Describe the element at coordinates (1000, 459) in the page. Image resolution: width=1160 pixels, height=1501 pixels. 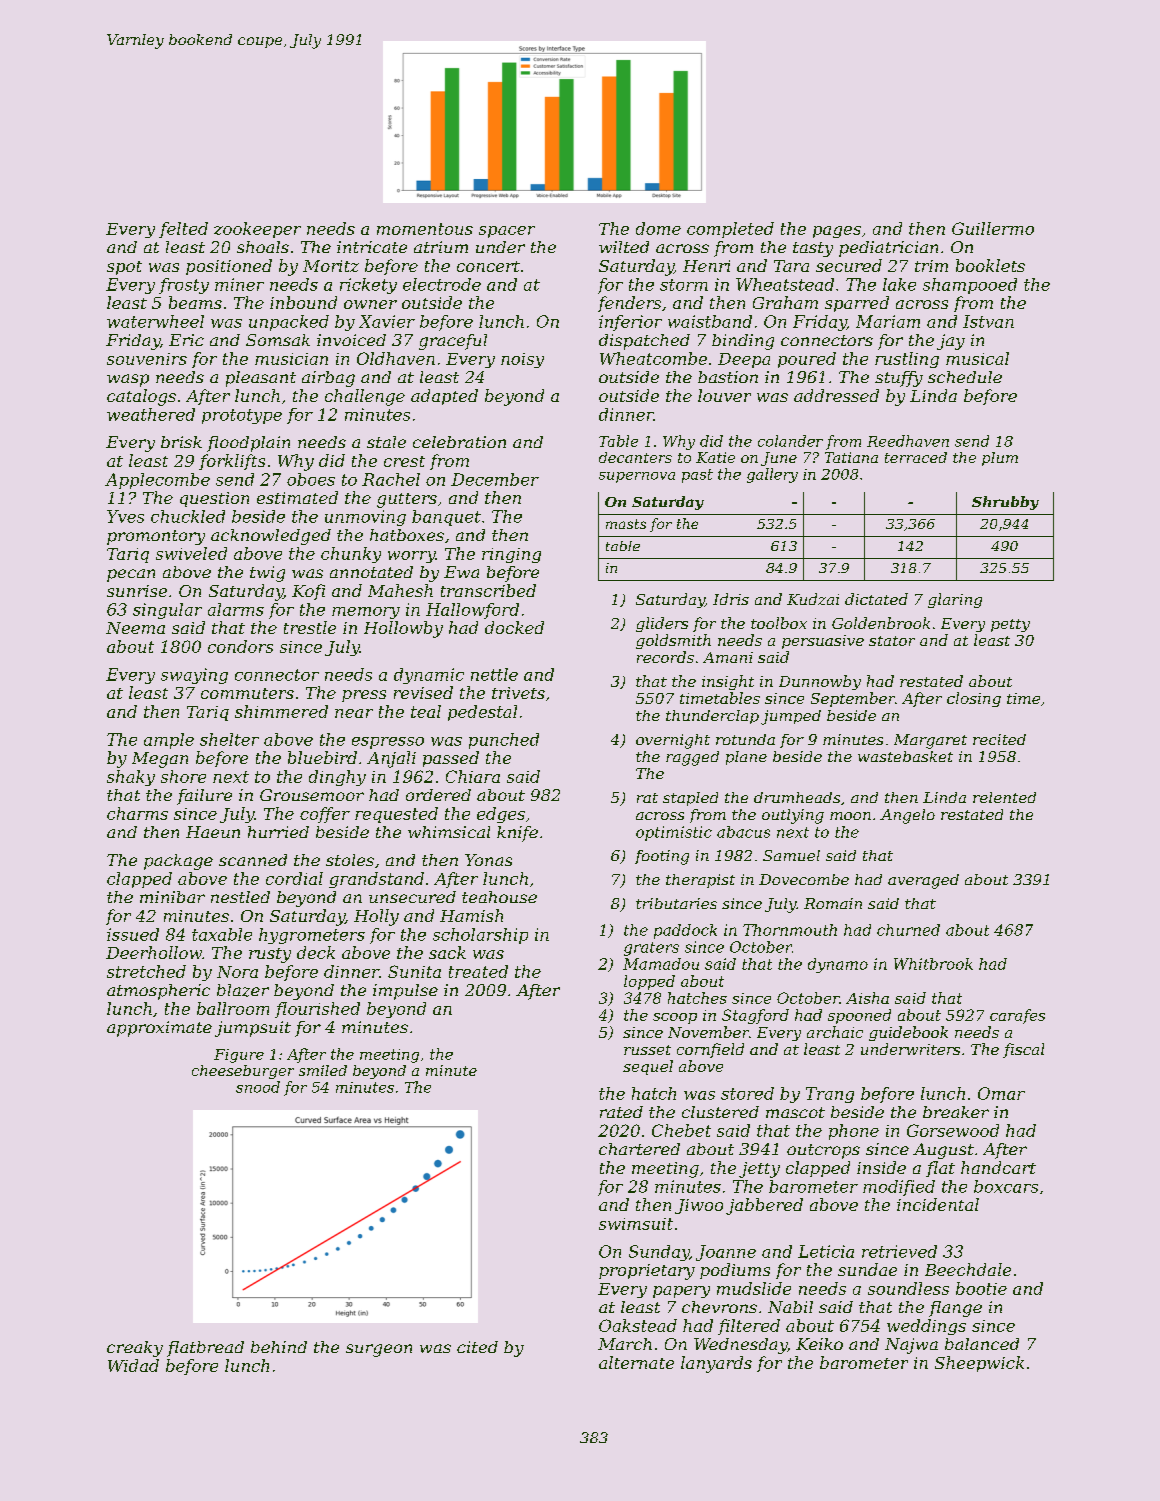
I see `plum` at that location.
